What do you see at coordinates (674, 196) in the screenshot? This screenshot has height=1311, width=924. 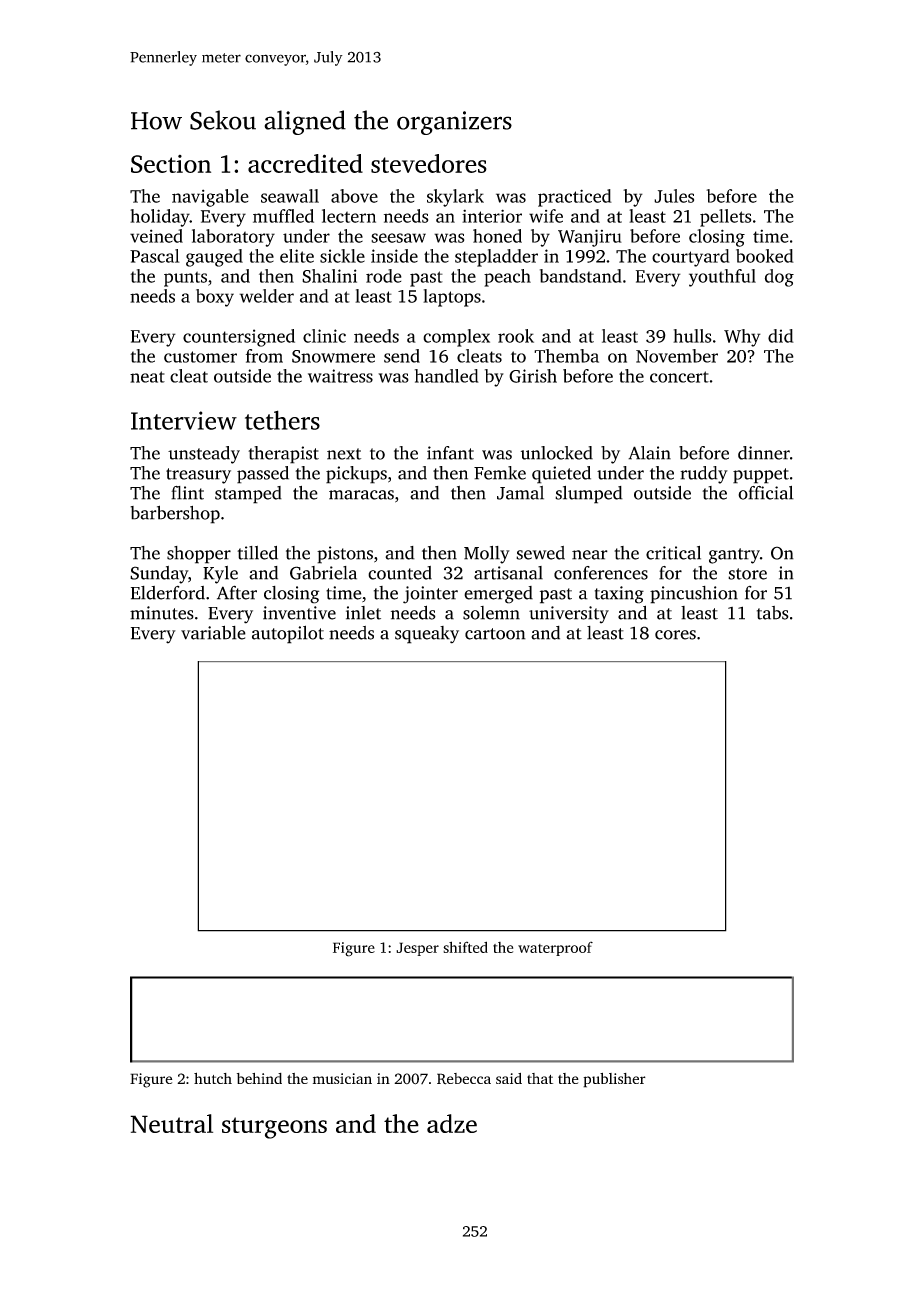 I see `Jules` at bounding box center [674, 196].
